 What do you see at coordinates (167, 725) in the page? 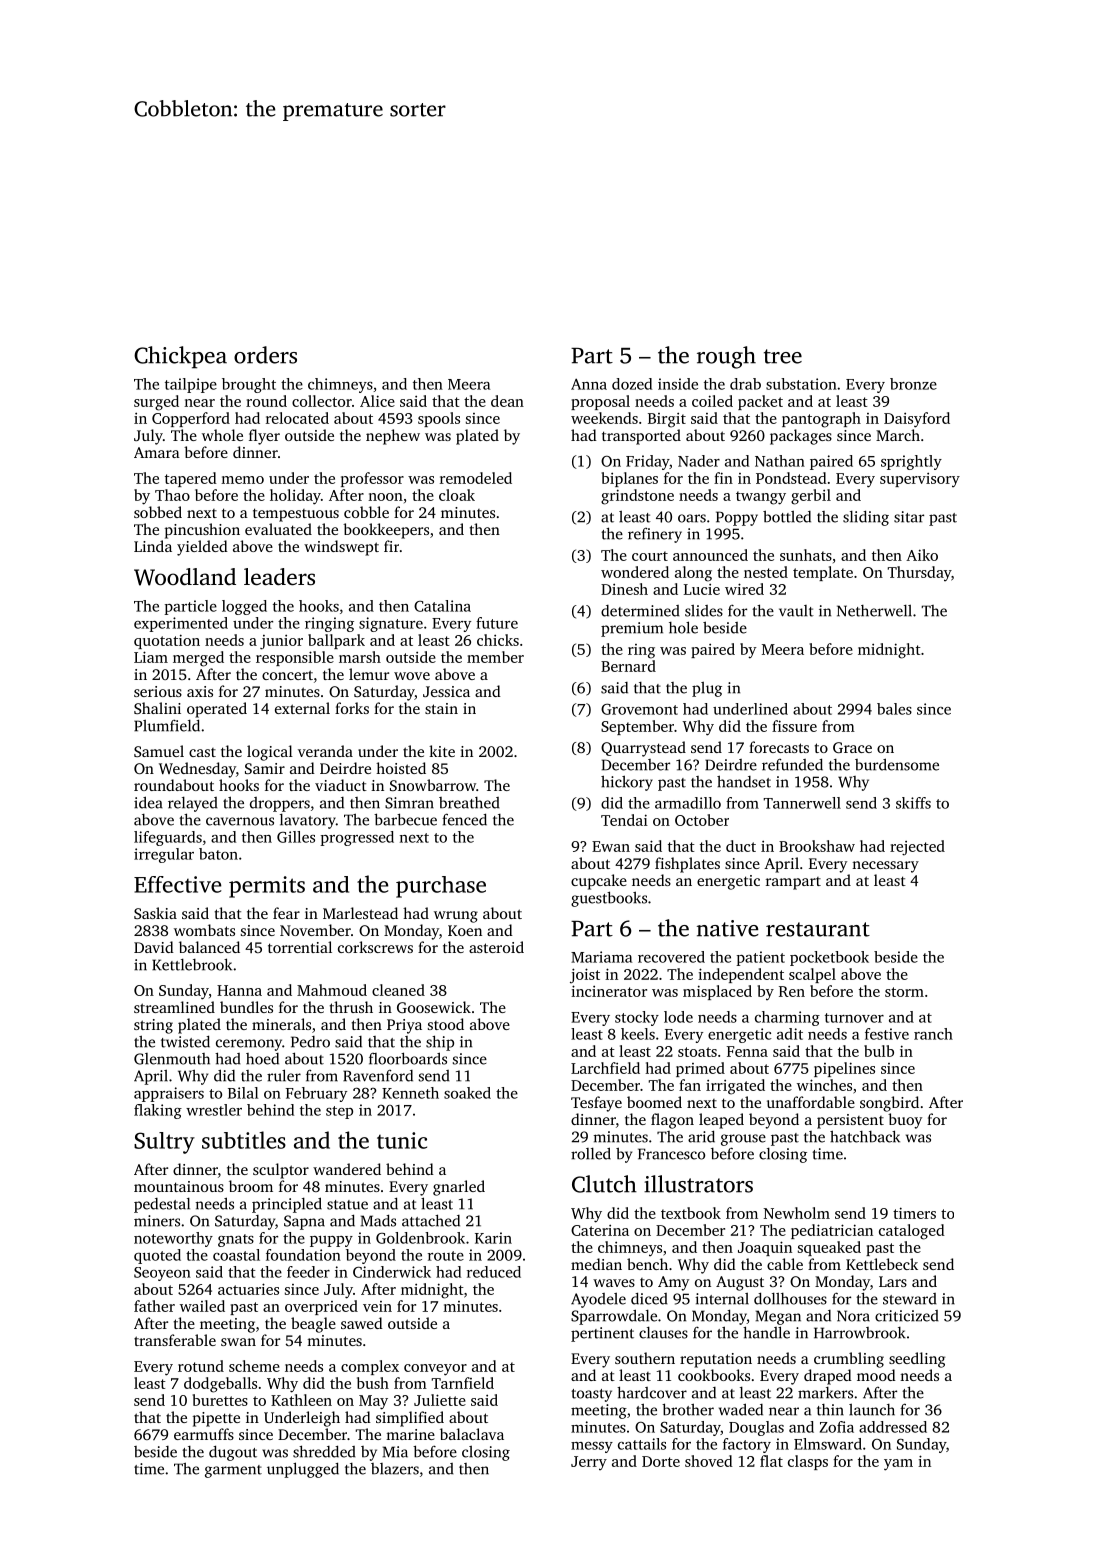
I see `Plumfield` at bounding box center [167, 725].
